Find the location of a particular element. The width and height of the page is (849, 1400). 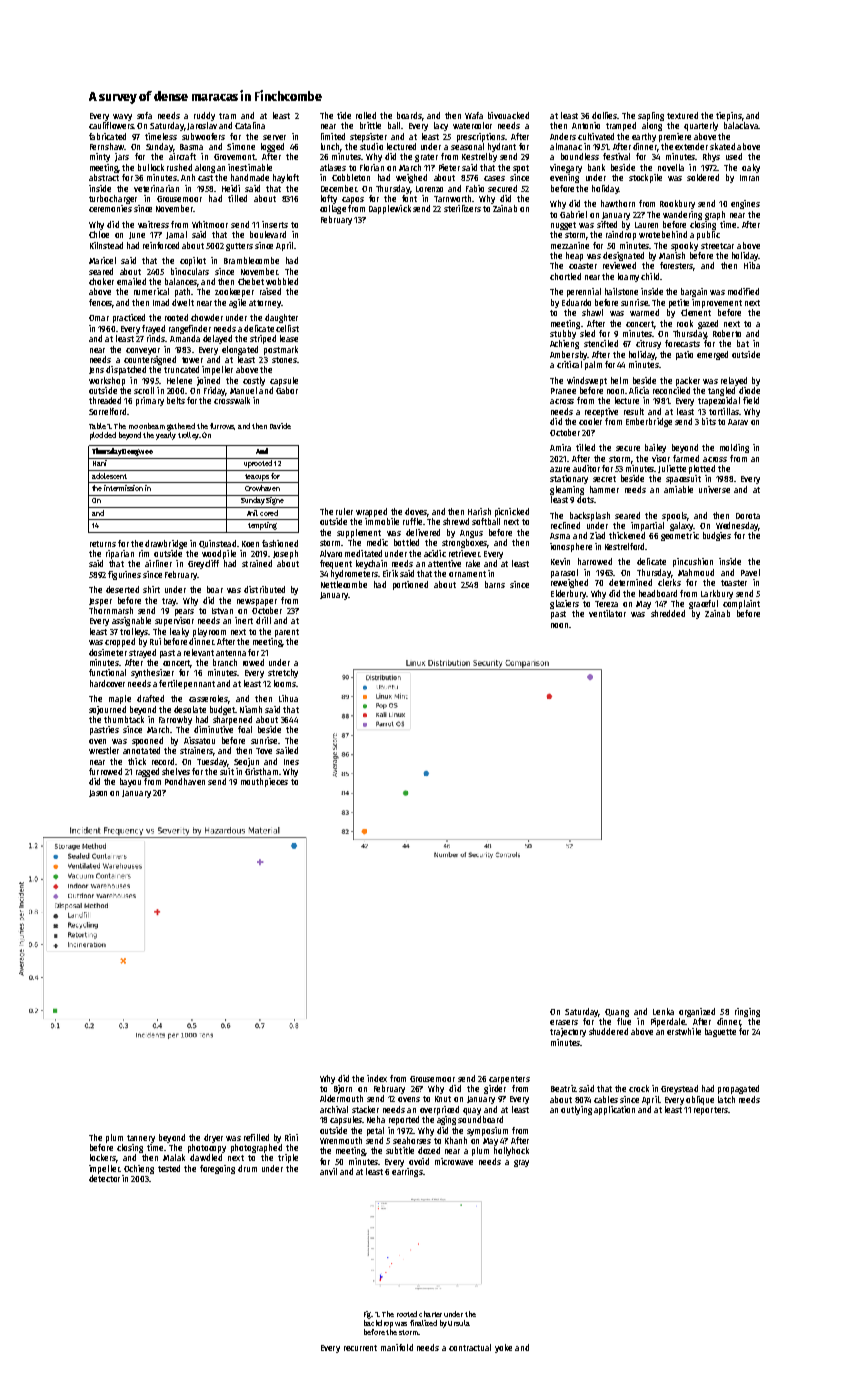

joined is located at coordinates (208, 381).
